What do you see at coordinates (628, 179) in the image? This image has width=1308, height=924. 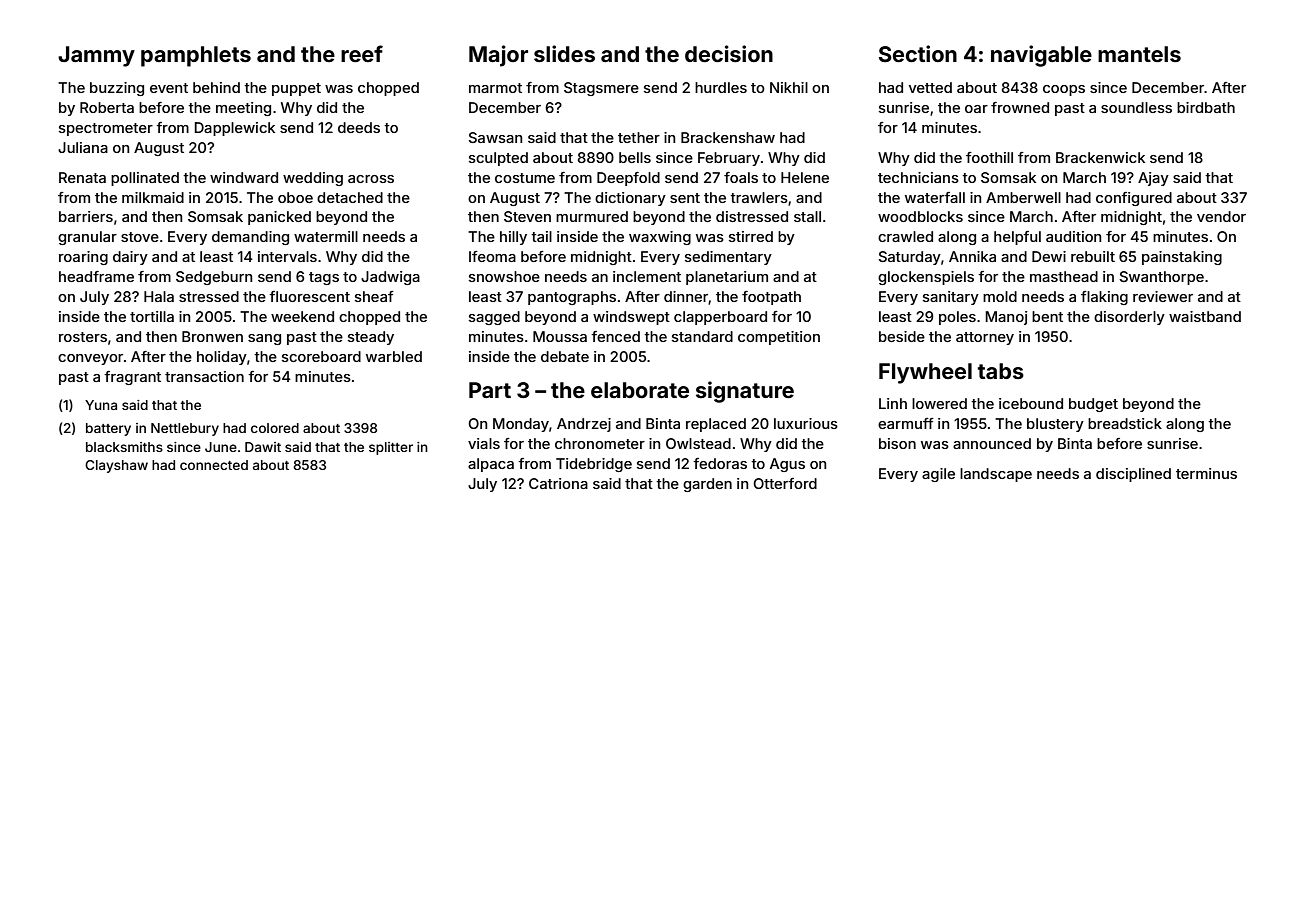 I see `Deepfold` at bounding box center [628, 179].
